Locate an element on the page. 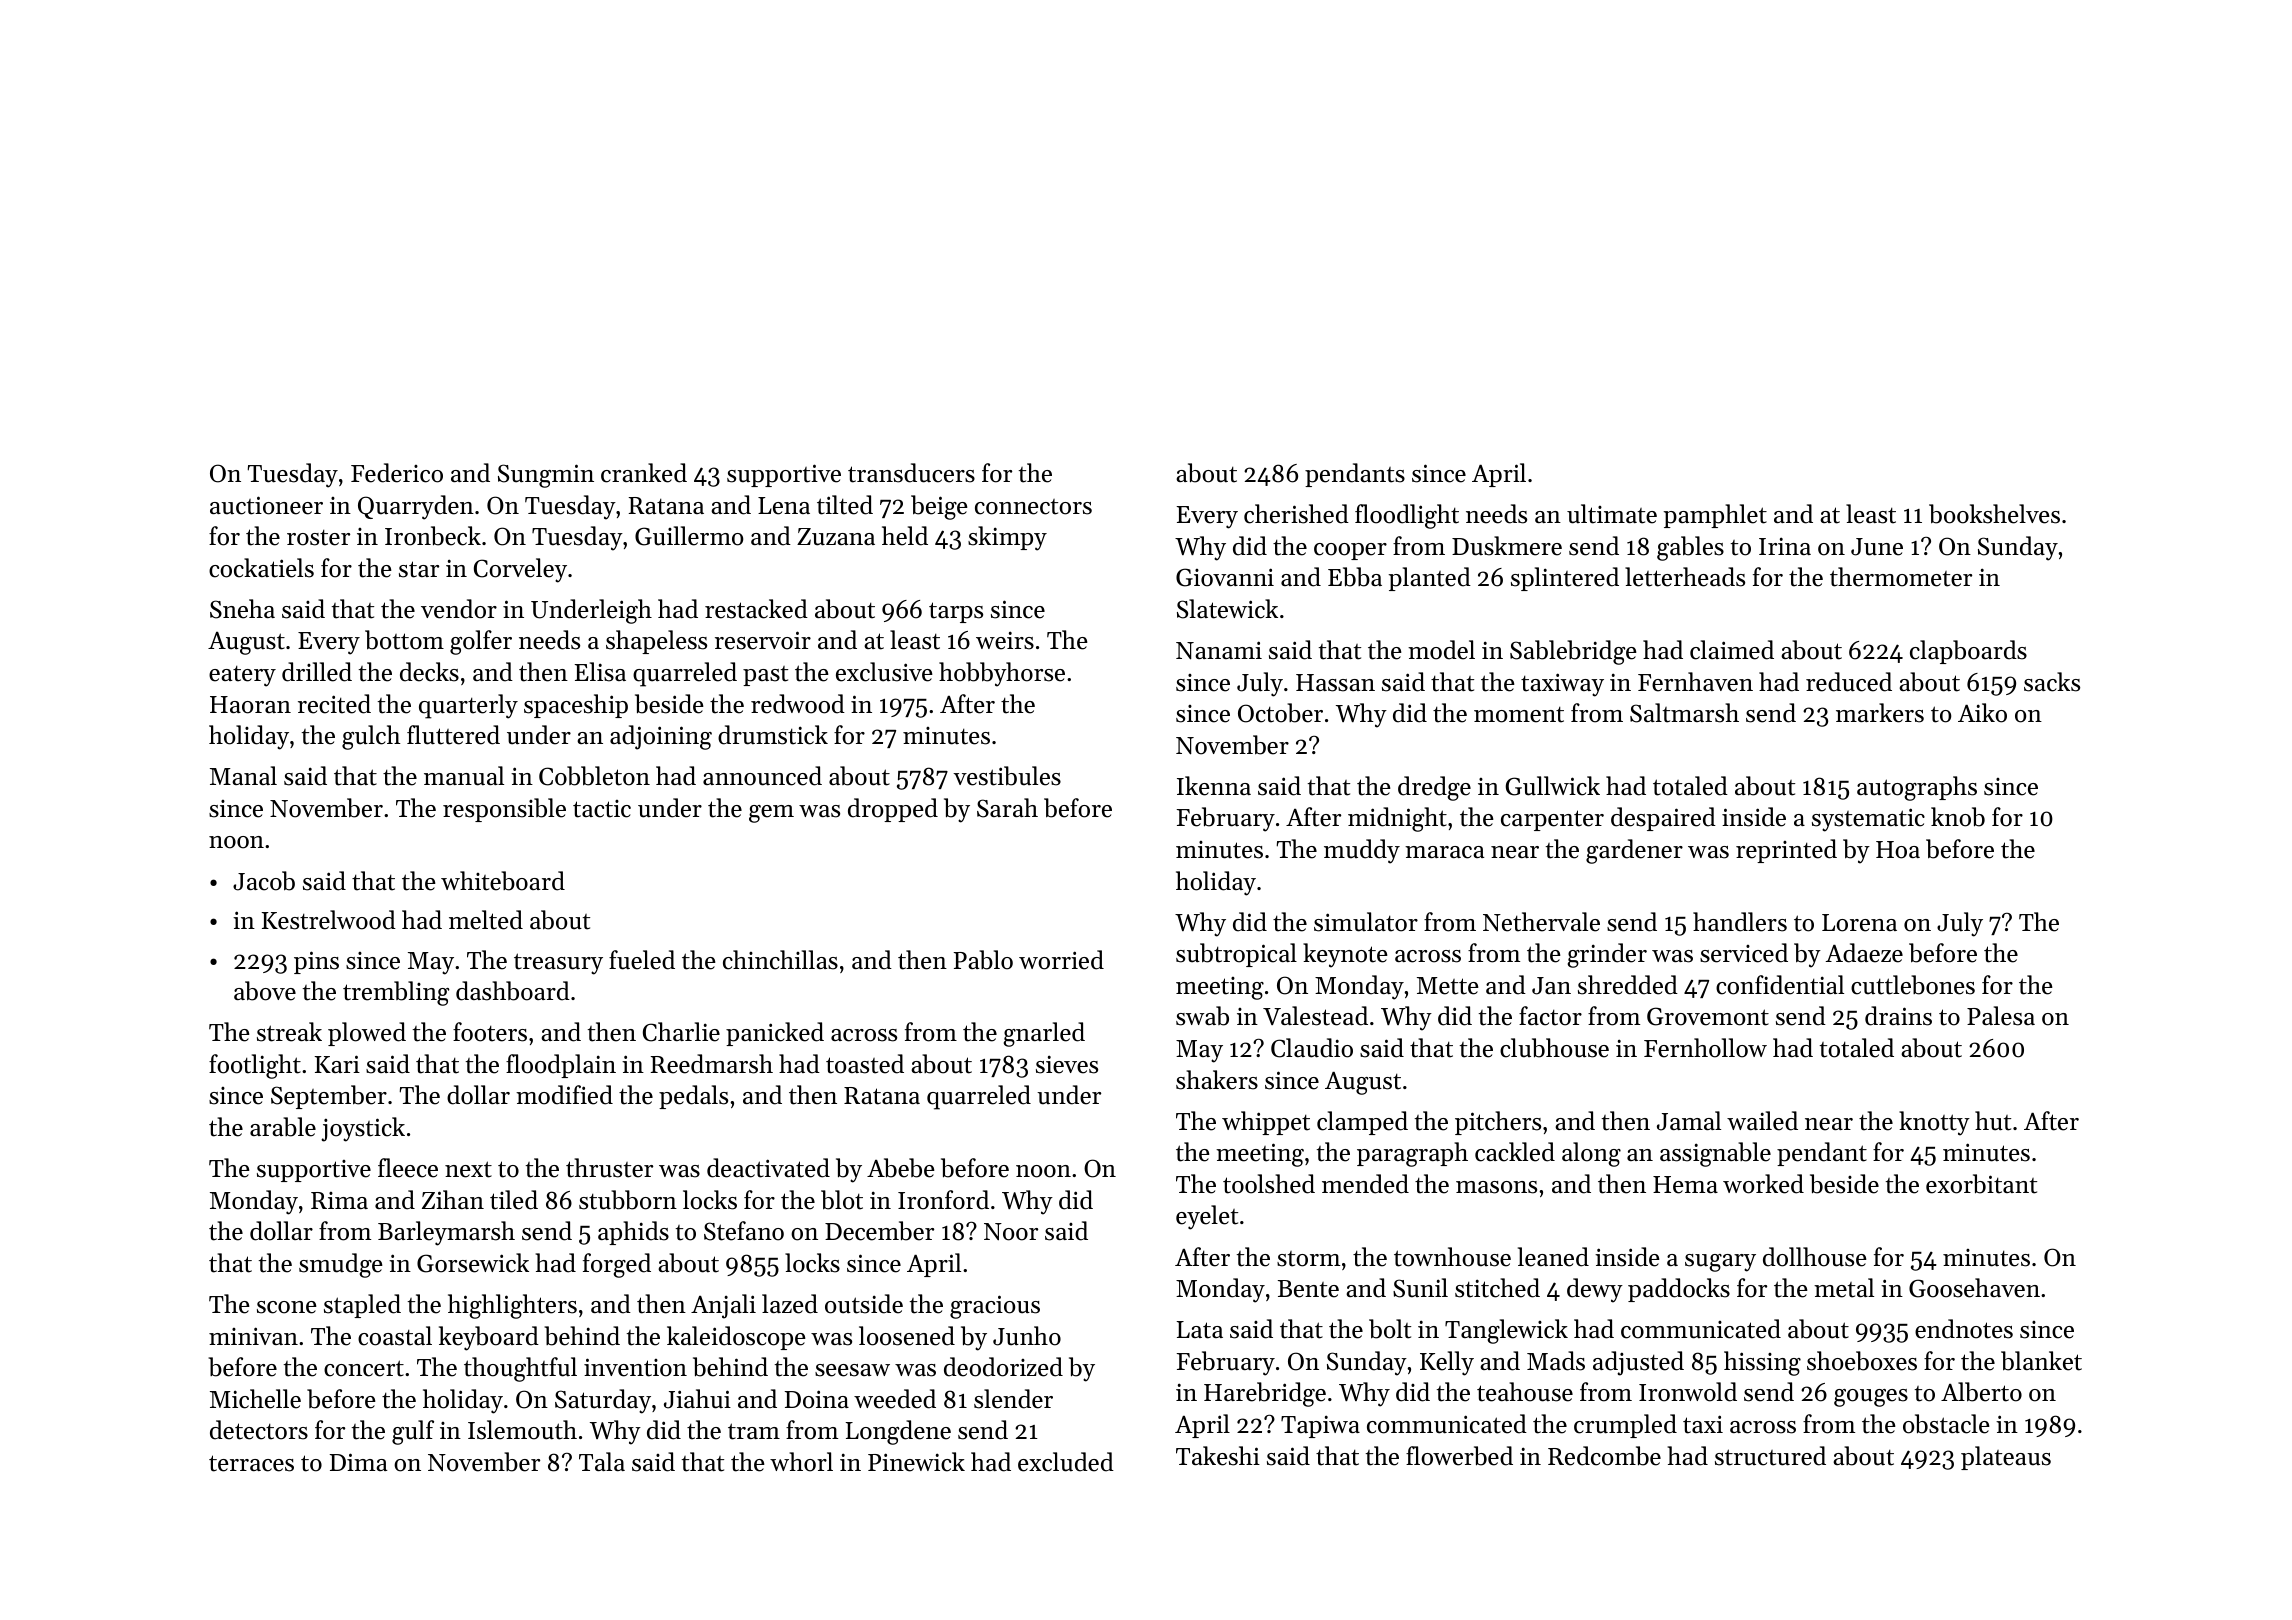  reprinted is located at coordinates (1786, 851).
